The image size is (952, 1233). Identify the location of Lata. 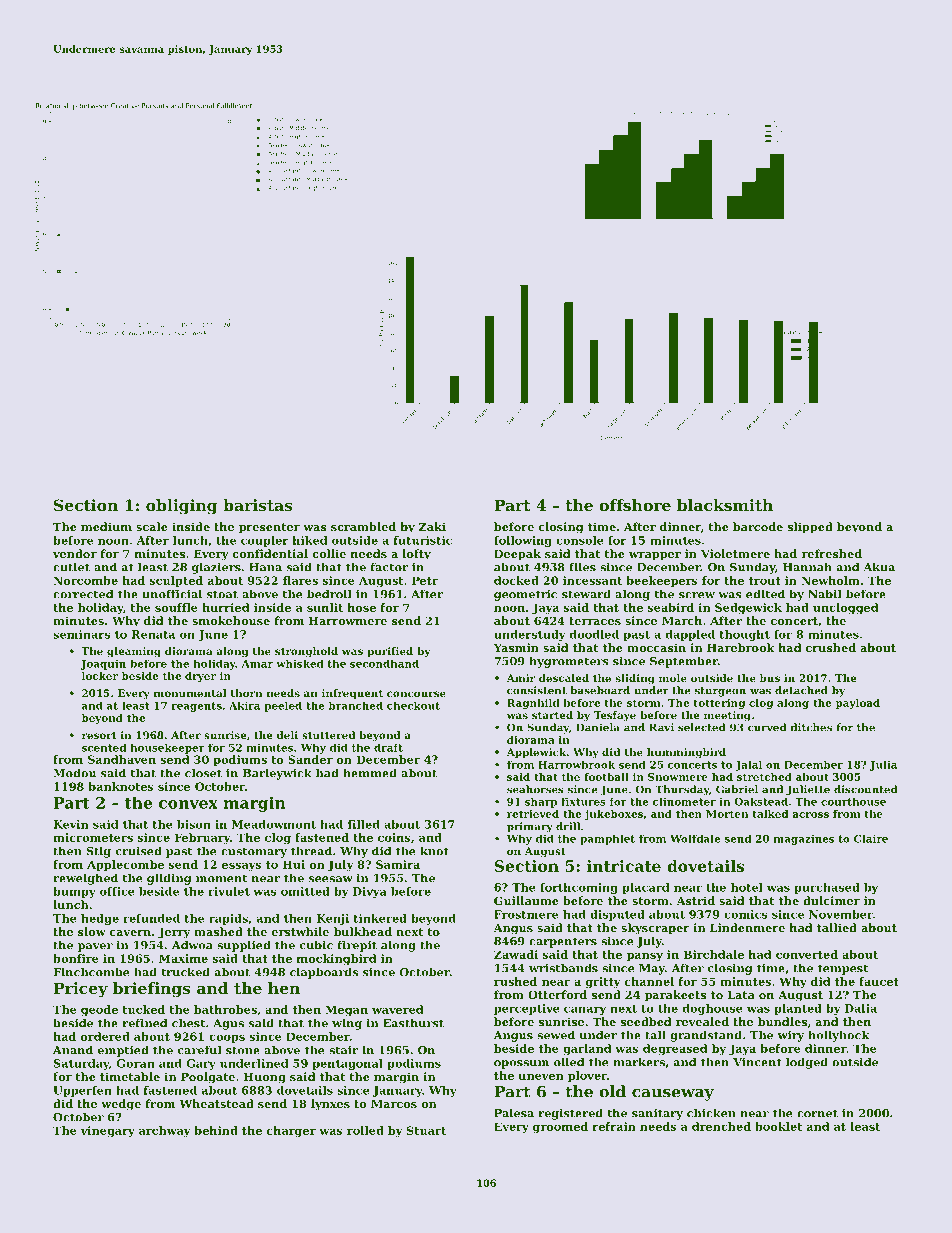
(741, 995).
